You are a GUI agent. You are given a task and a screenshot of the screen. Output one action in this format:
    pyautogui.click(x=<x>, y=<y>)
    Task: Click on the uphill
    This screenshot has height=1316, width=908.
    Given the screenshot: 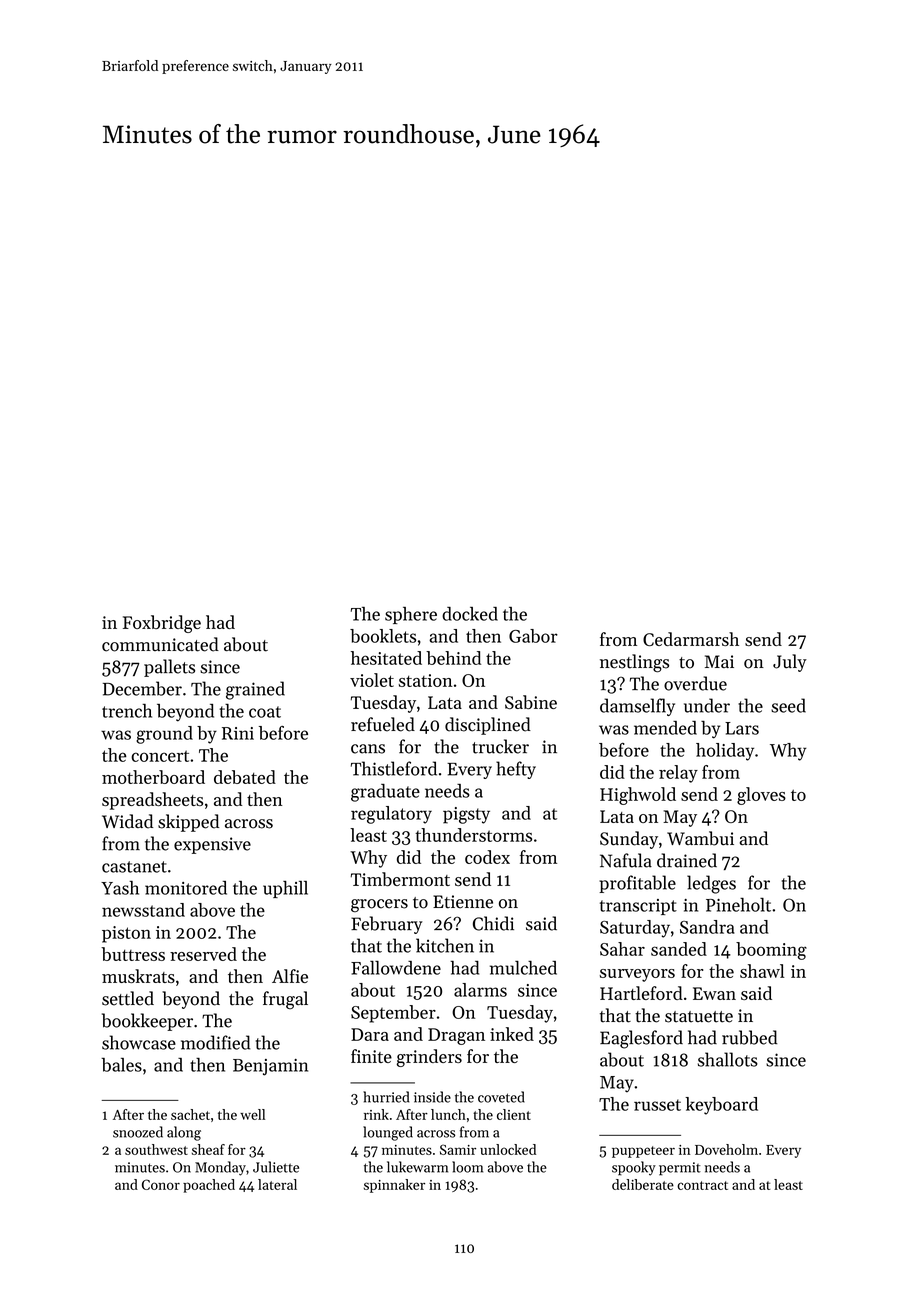 What is the action you would take?
    pyautogui.click(x=285, y=889)
